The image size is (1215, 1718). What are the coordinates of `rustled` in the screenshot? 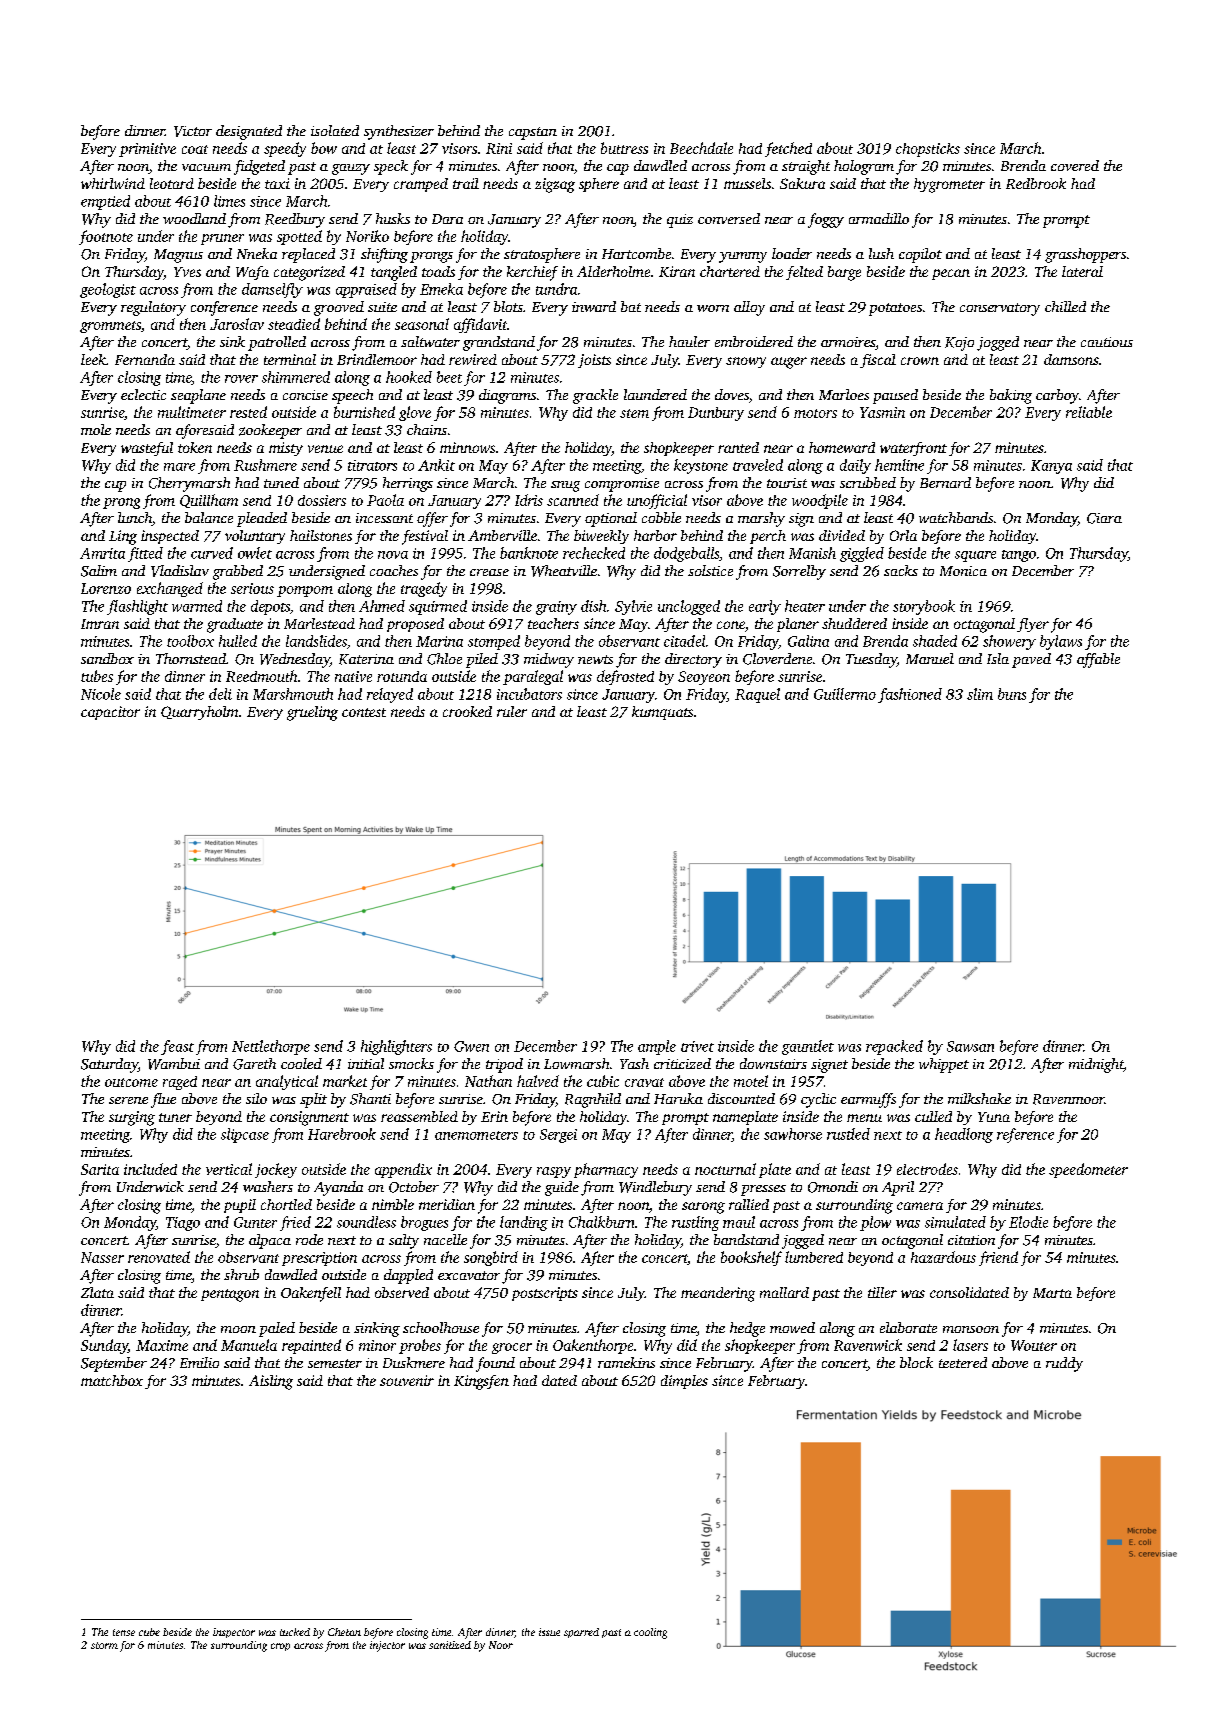 It's located at (848, 1134).
